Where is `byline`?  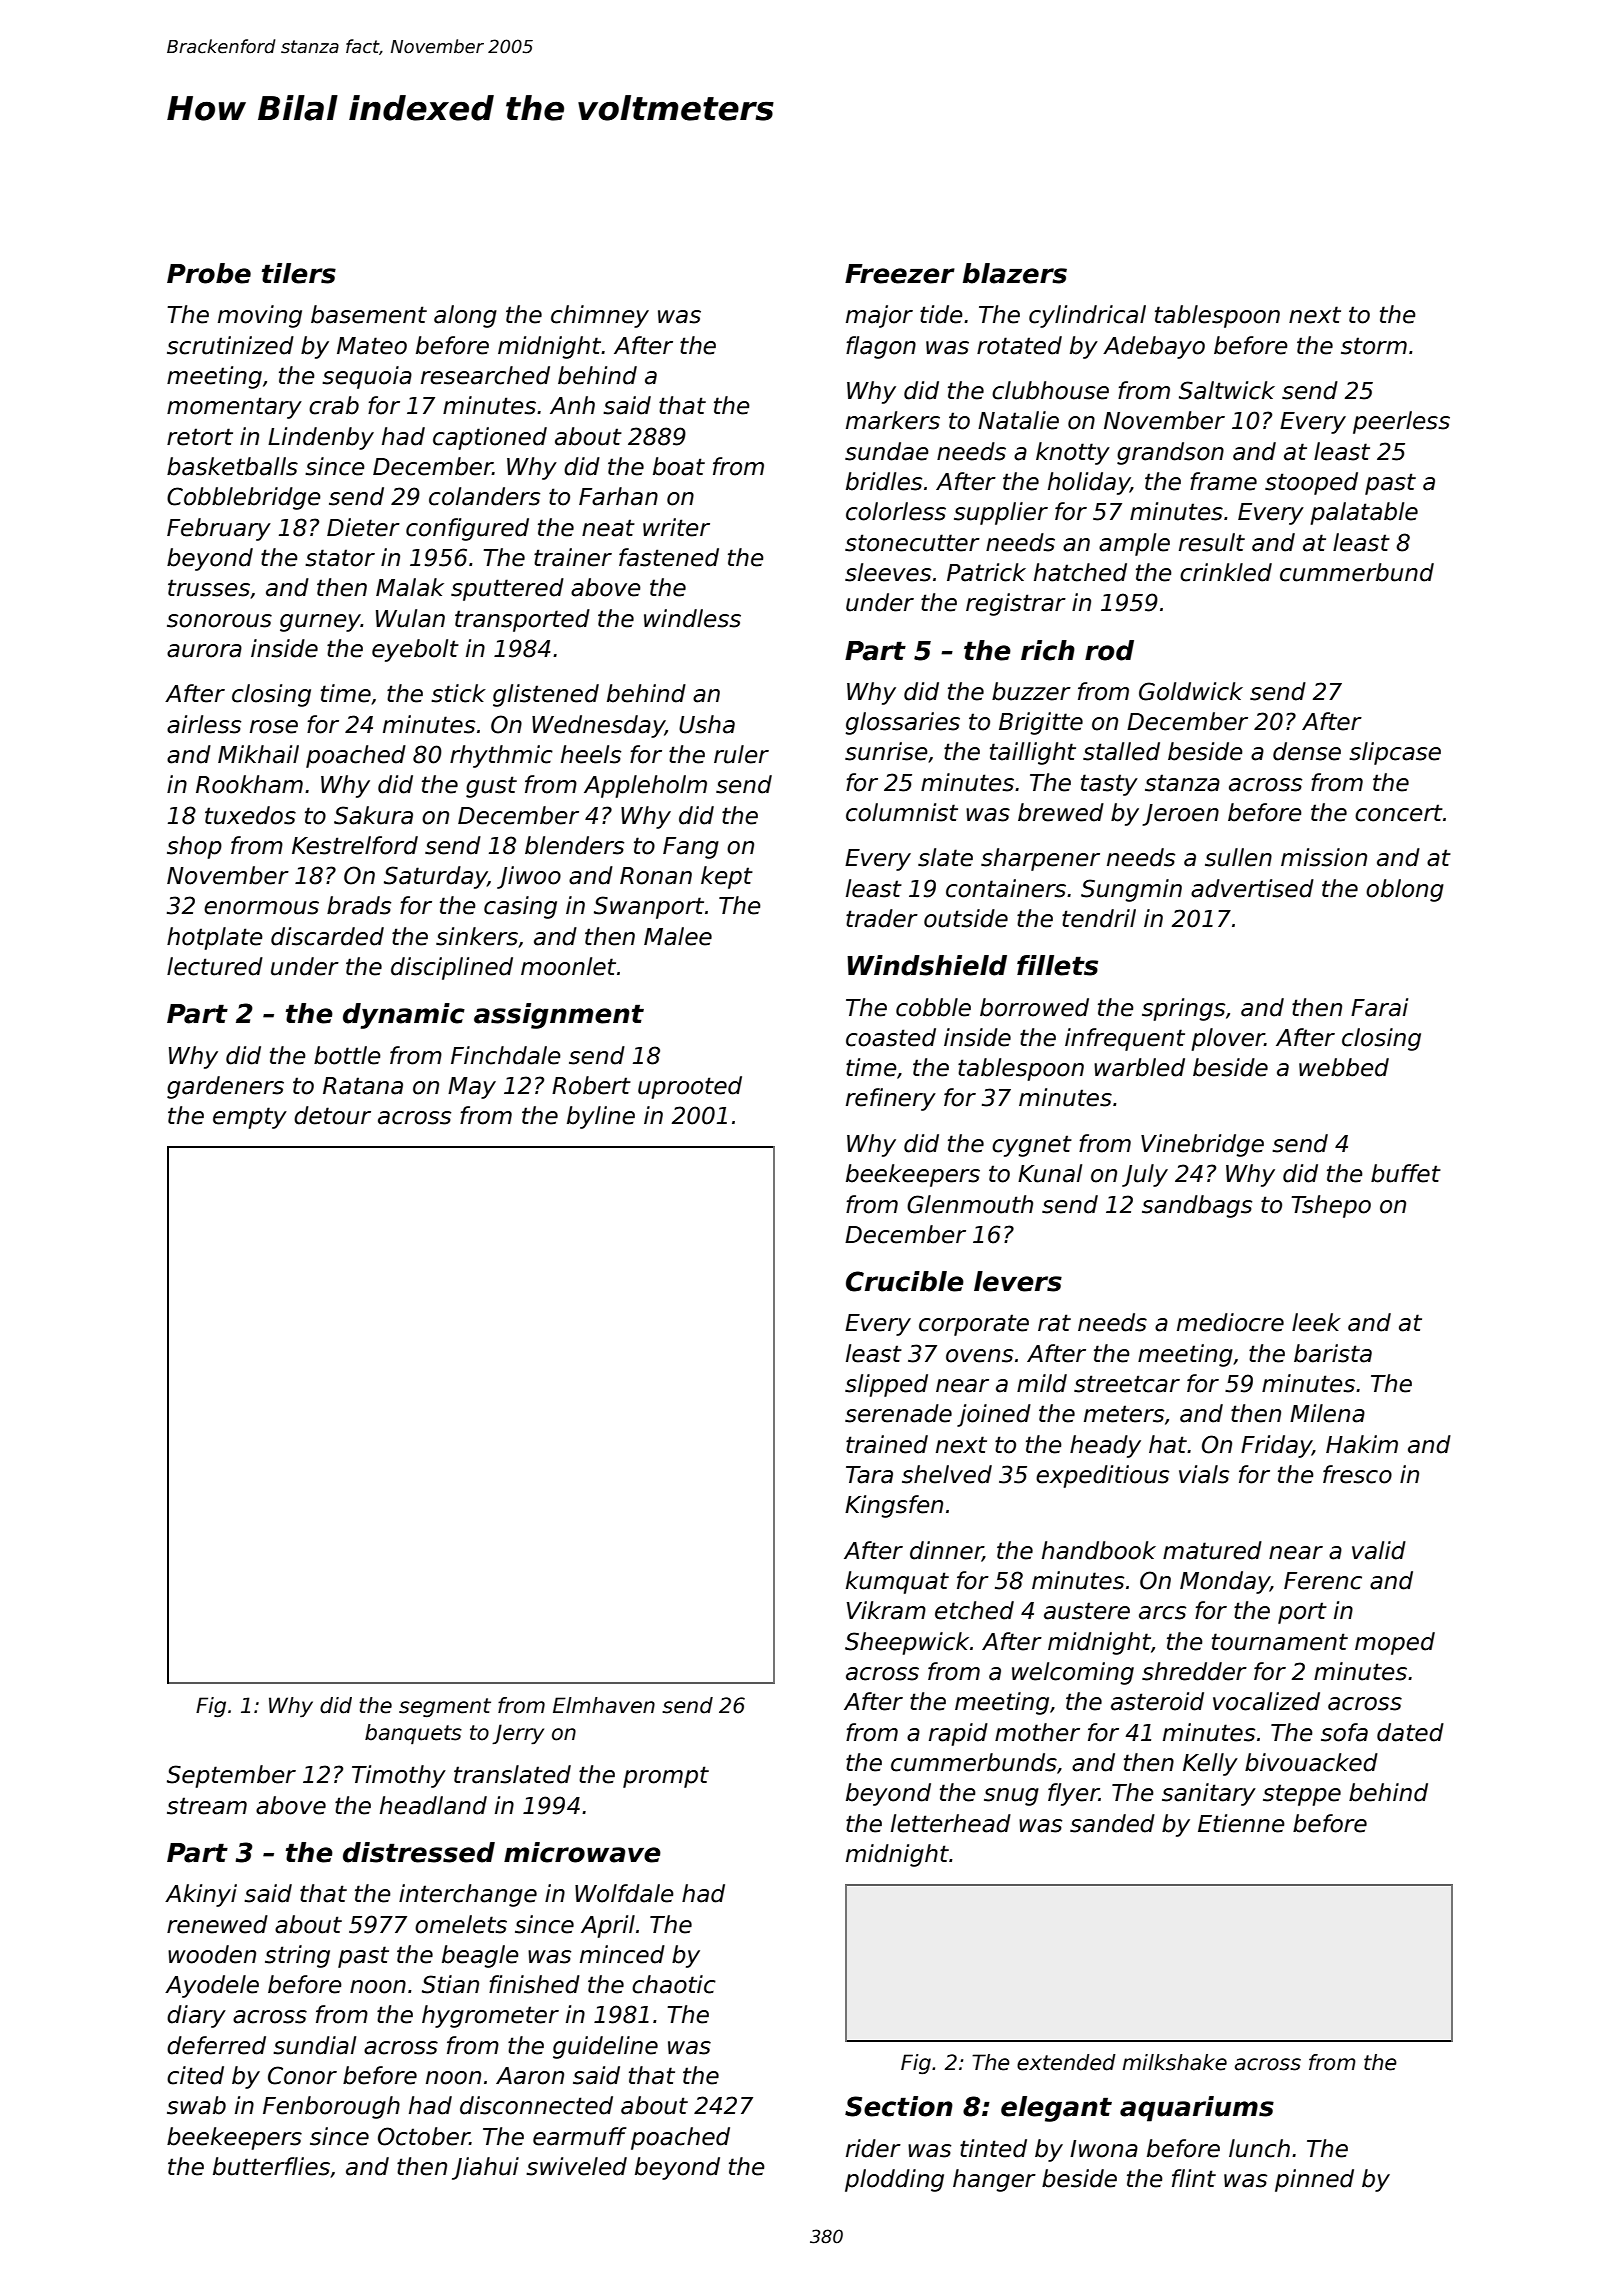 byline is located at coordinates (601, 1117).
